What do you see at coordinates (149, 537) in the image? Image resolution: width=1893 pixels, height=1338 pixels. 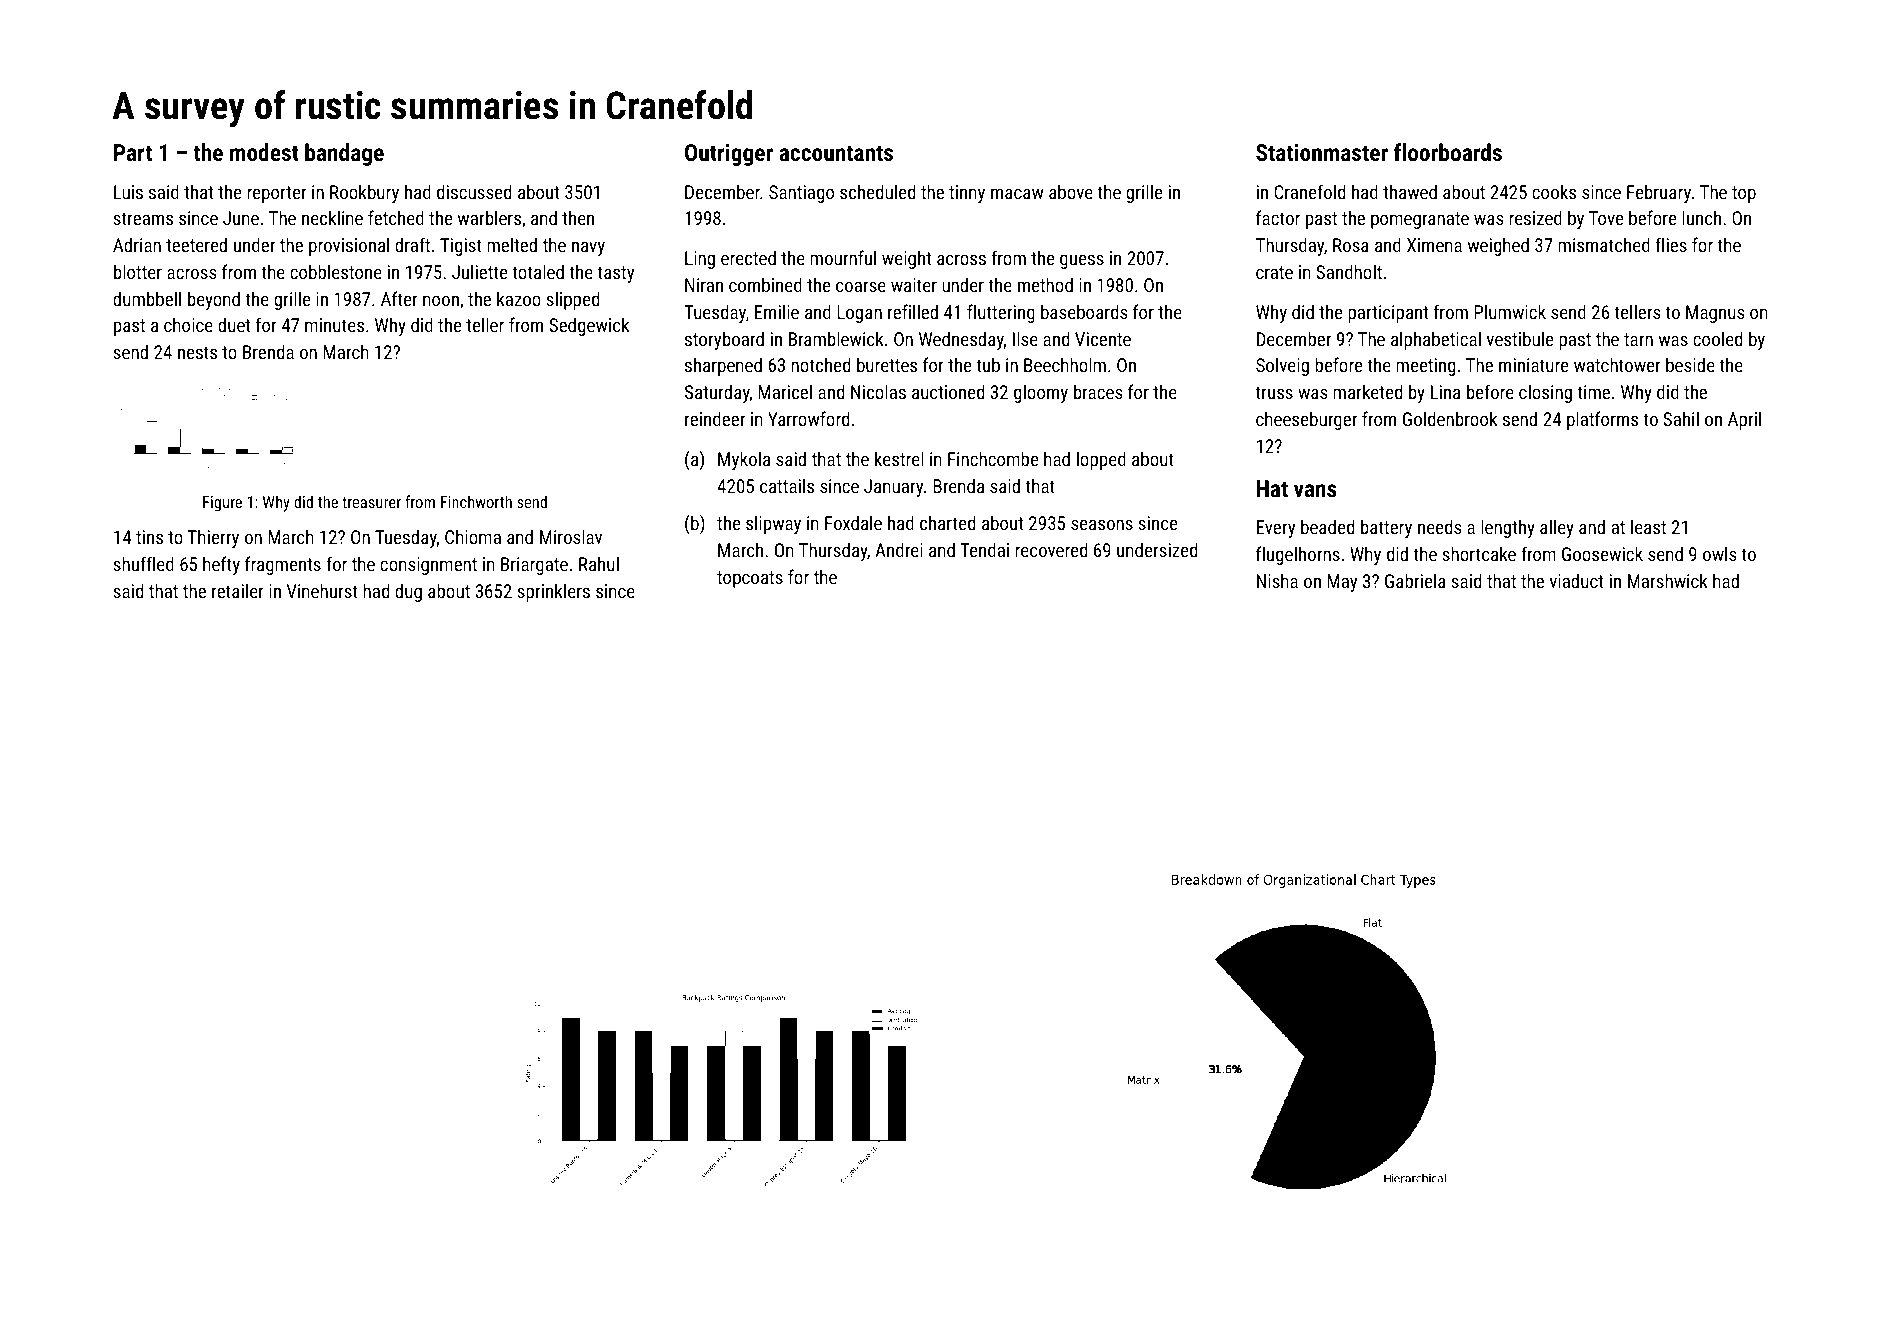 I see `tins` at bounding box center [149, 537].
